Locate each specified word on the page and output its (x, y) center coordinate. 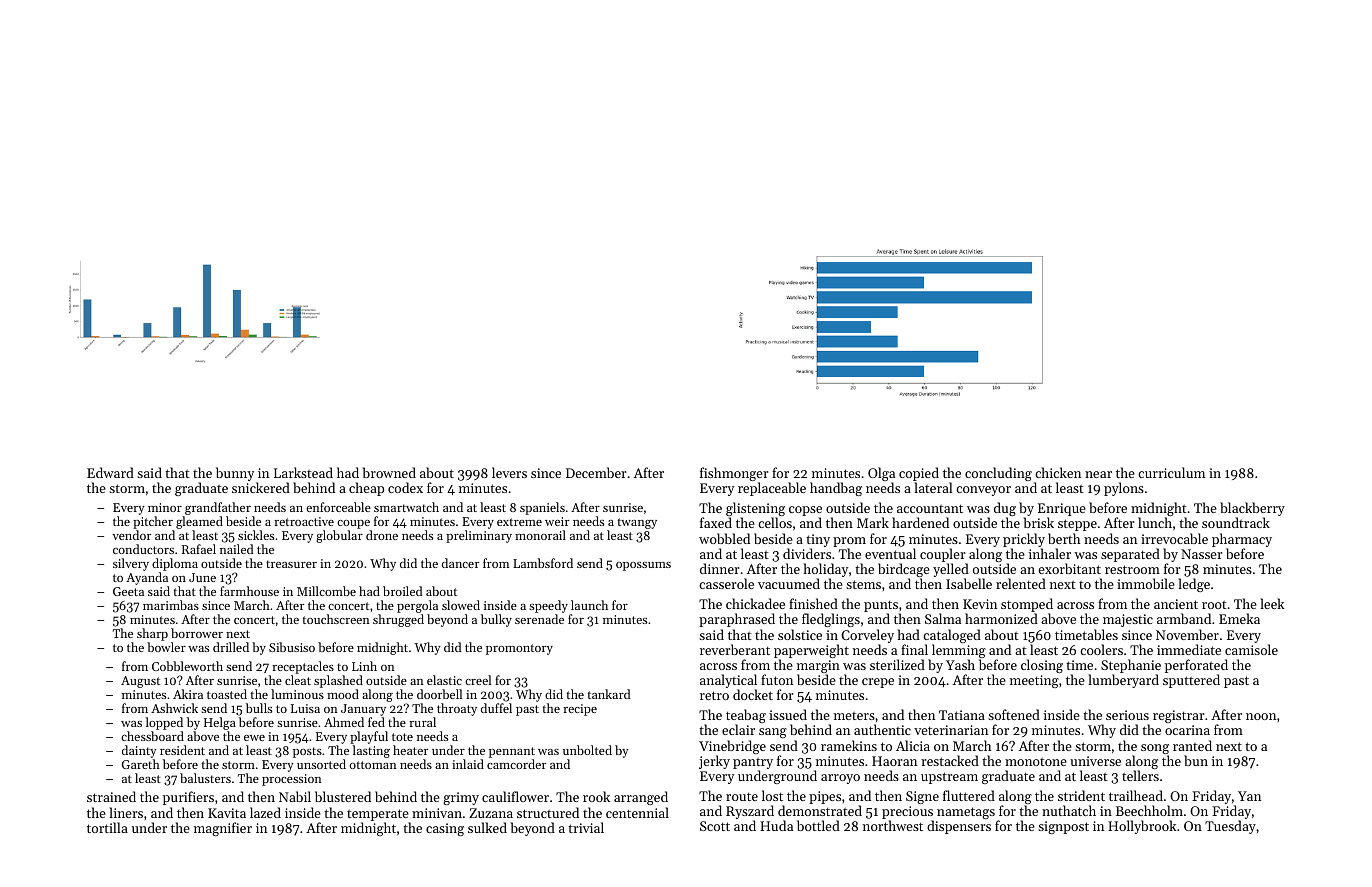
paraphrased (737, 620)
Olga (881, 475)
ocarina (1187, 730)
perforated (1196, 666)
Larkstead (303, 472)
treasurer (291, 564)
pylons (1124, 489)
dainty (139, 751)
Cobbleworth (187, 666)
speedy (548, 606)
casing (445, 829)
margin (818, 666)
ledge (1194, 585)
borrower (197, 633)
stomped (1027, 605)
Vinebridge (732, 747)
